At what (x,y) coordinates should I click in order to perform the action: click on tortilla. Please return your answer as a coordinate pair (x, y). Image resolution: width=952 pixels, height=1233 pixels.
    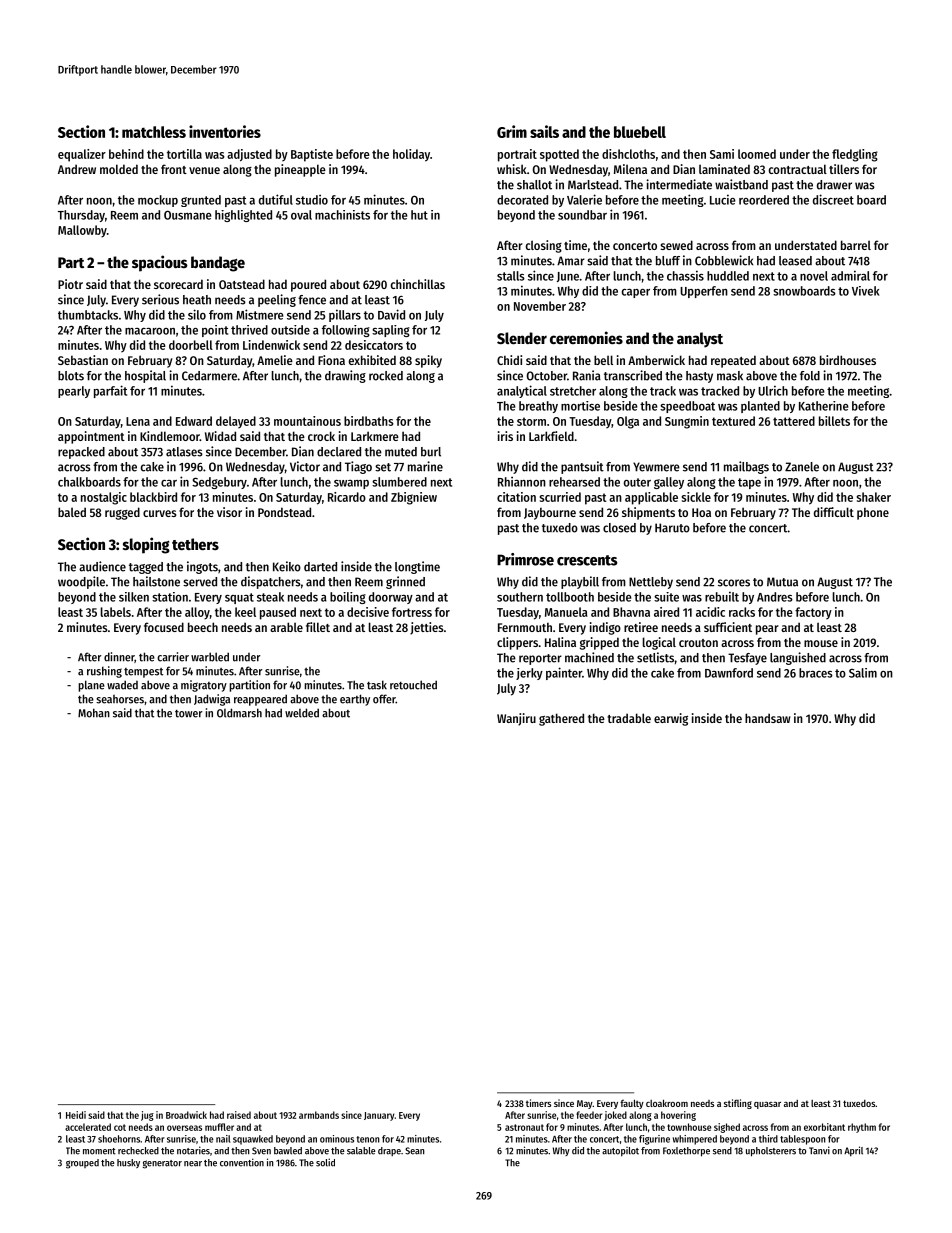
    Looking at the image, I should click on (184, 154).
